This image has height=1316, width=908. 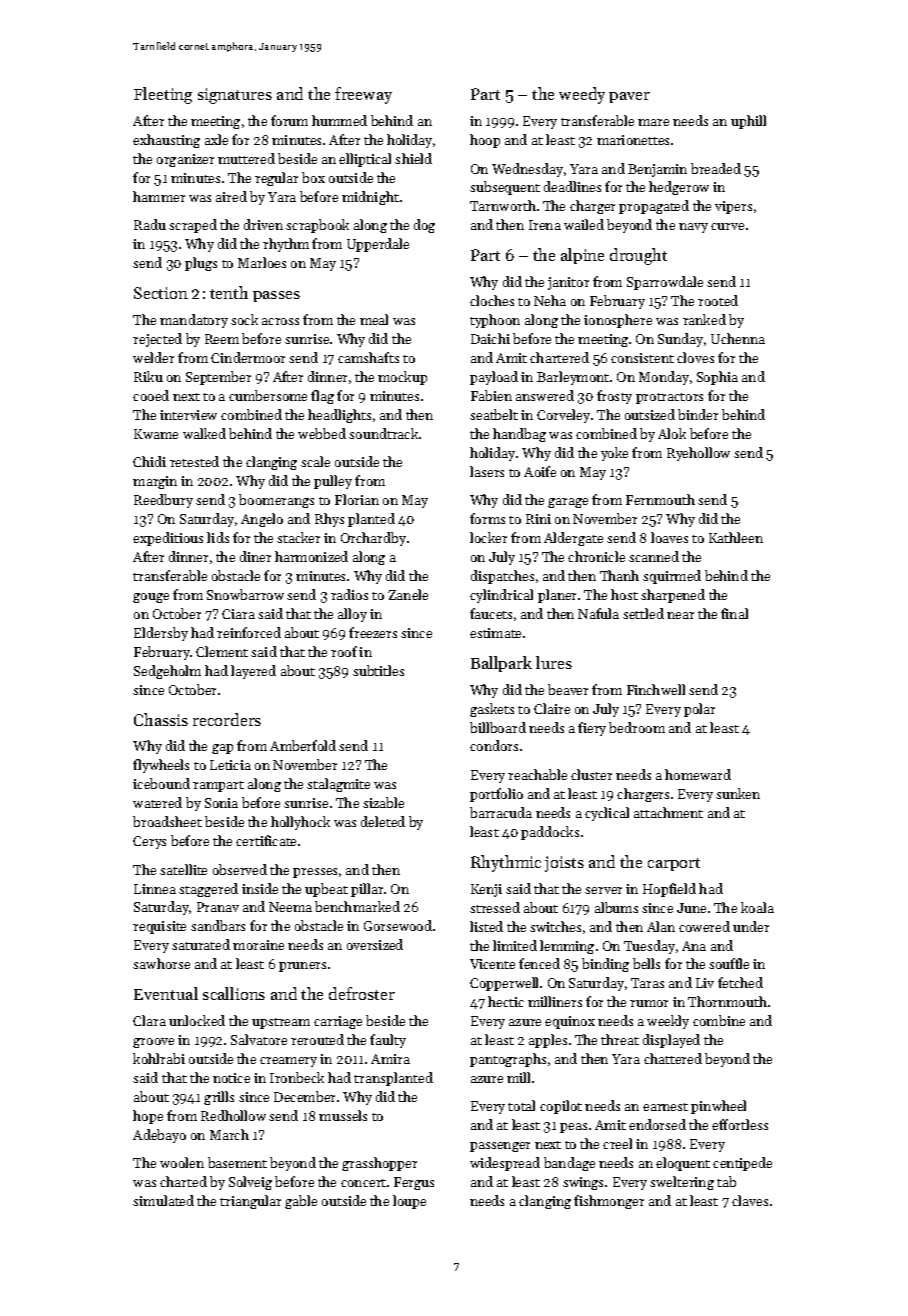 What do you see at coordinates (717, 378) in the image?
I see `Sophia` at bounding box center [717, 378].
